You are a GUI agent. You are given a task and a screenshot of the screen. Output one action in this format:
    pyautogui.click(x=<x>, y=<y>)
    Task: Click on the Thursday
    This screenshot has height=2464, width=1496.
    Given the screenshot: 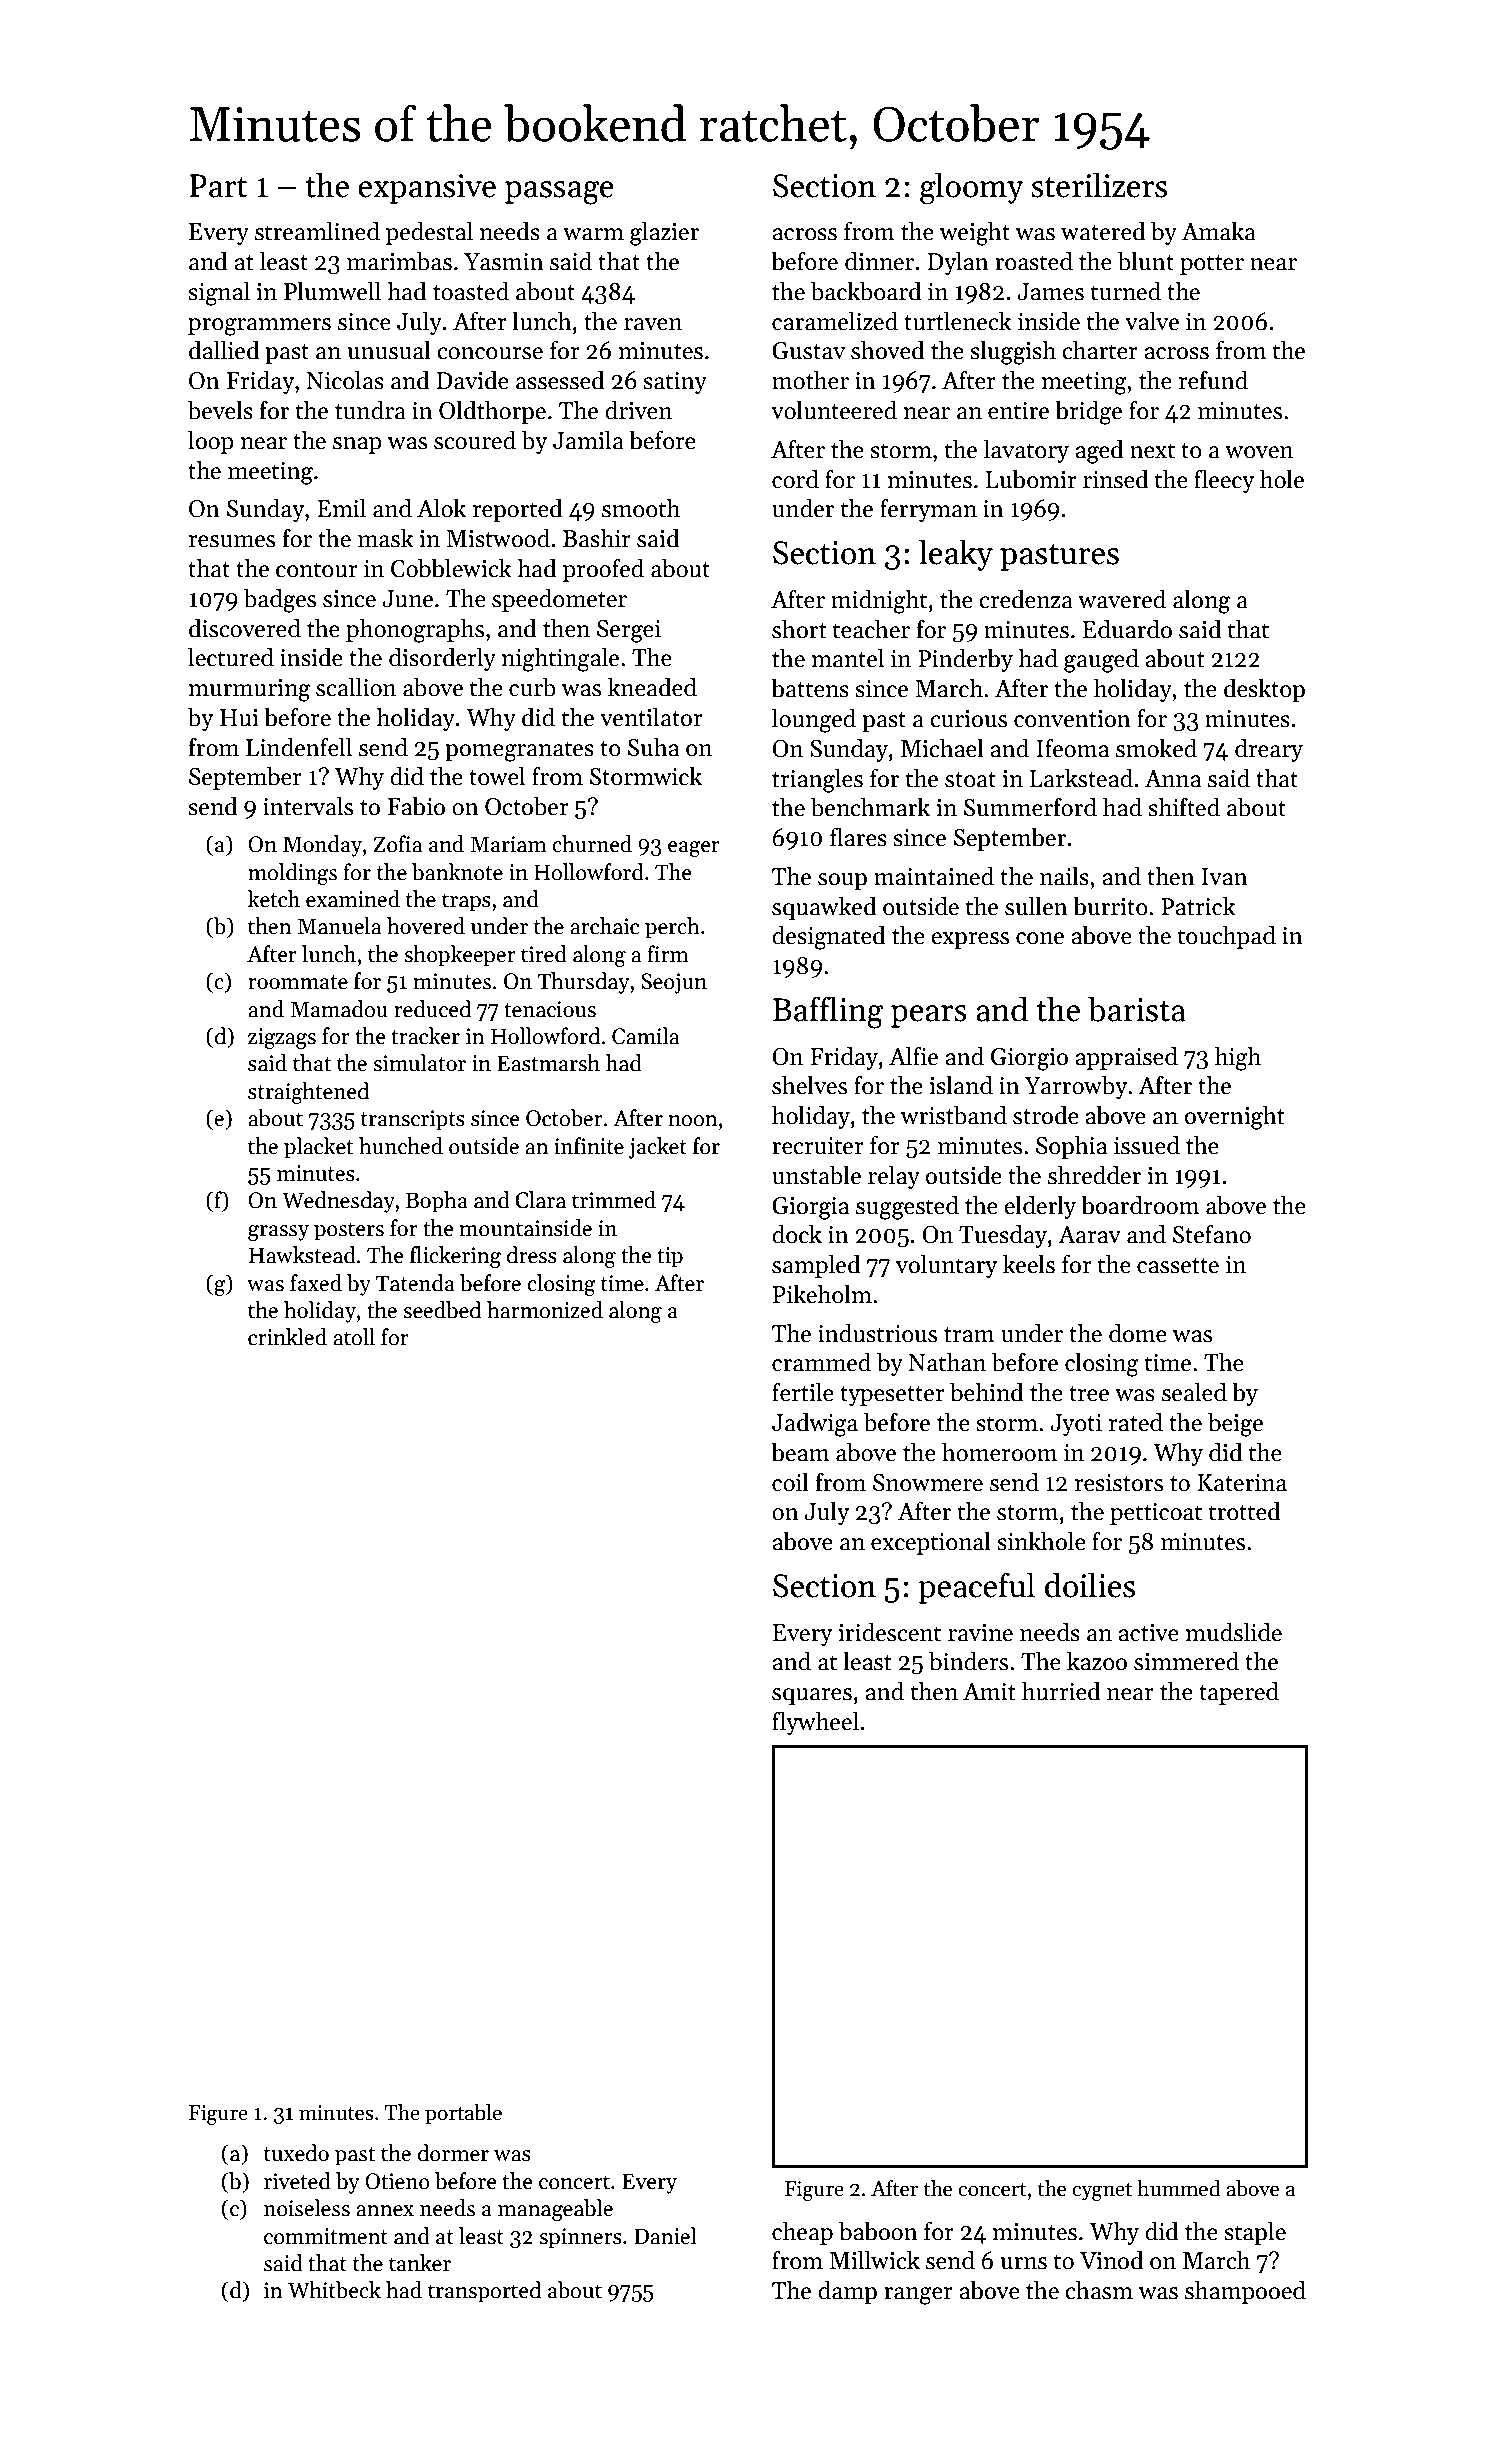 What is the action you would take?
    pyautogui.click(x=584, y=983)
